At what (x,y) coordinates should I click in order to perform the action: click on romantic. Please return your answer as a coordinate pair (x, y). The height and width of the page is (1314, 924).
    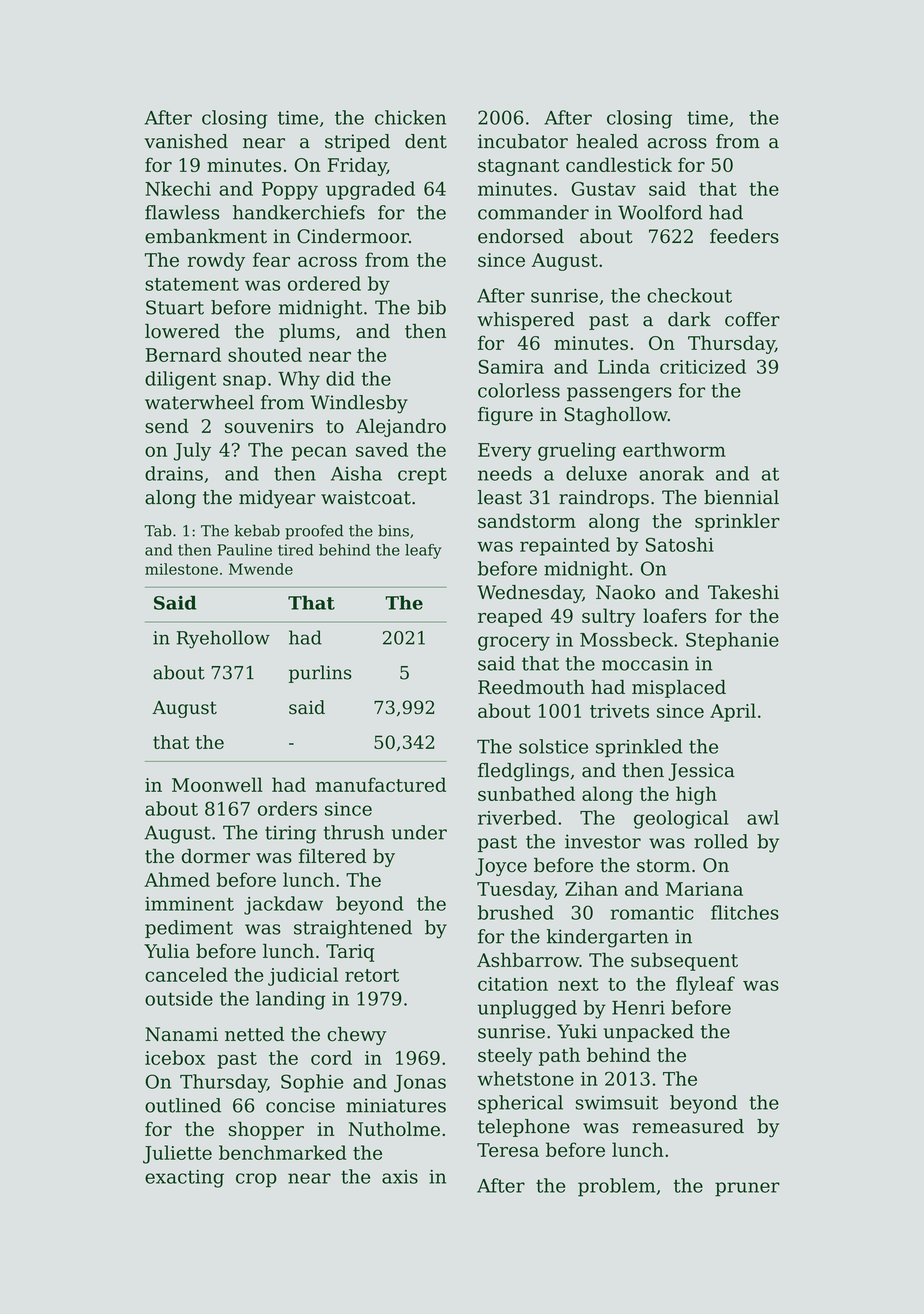
    Looking at the image, I should click on (652, 913).
